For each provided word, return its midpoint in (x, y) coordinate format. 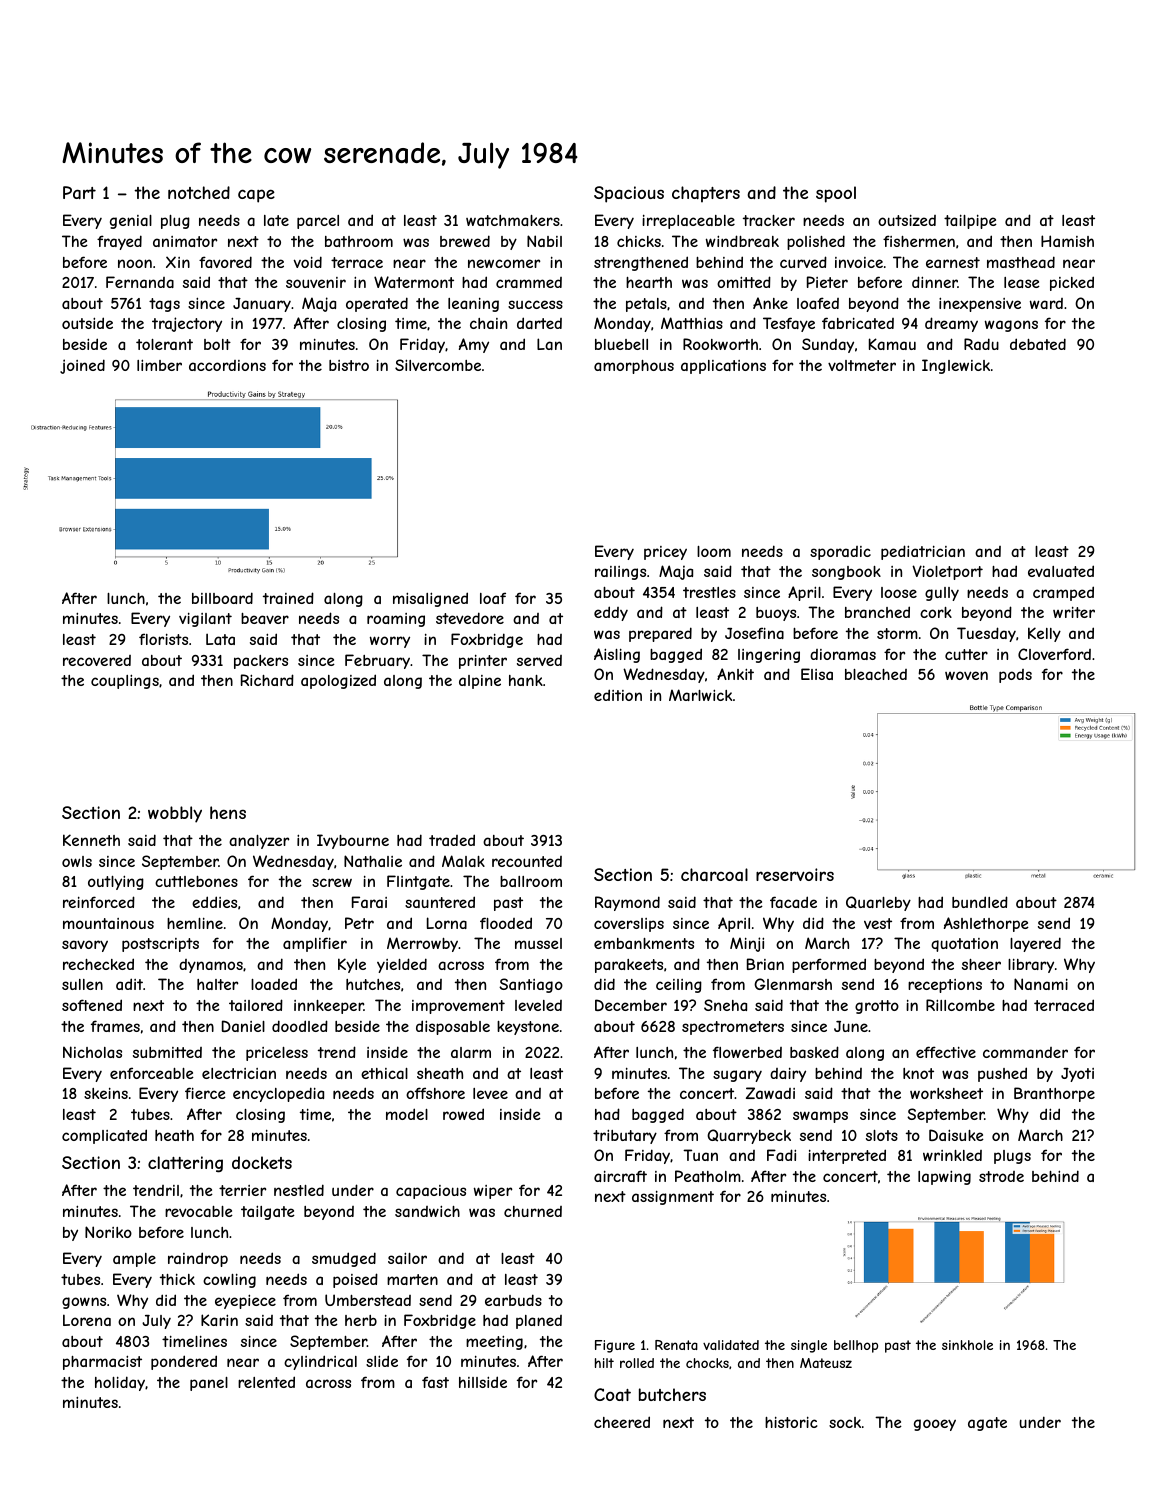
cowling (229, 1281)
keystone (528, 1028)
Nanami (1041, 984)
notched (199, 192)
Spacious (629, 194)
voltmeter (862, 365)
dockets (262, 1162)
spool (836, 194)
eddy (611, 613)
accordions (227, 365)
